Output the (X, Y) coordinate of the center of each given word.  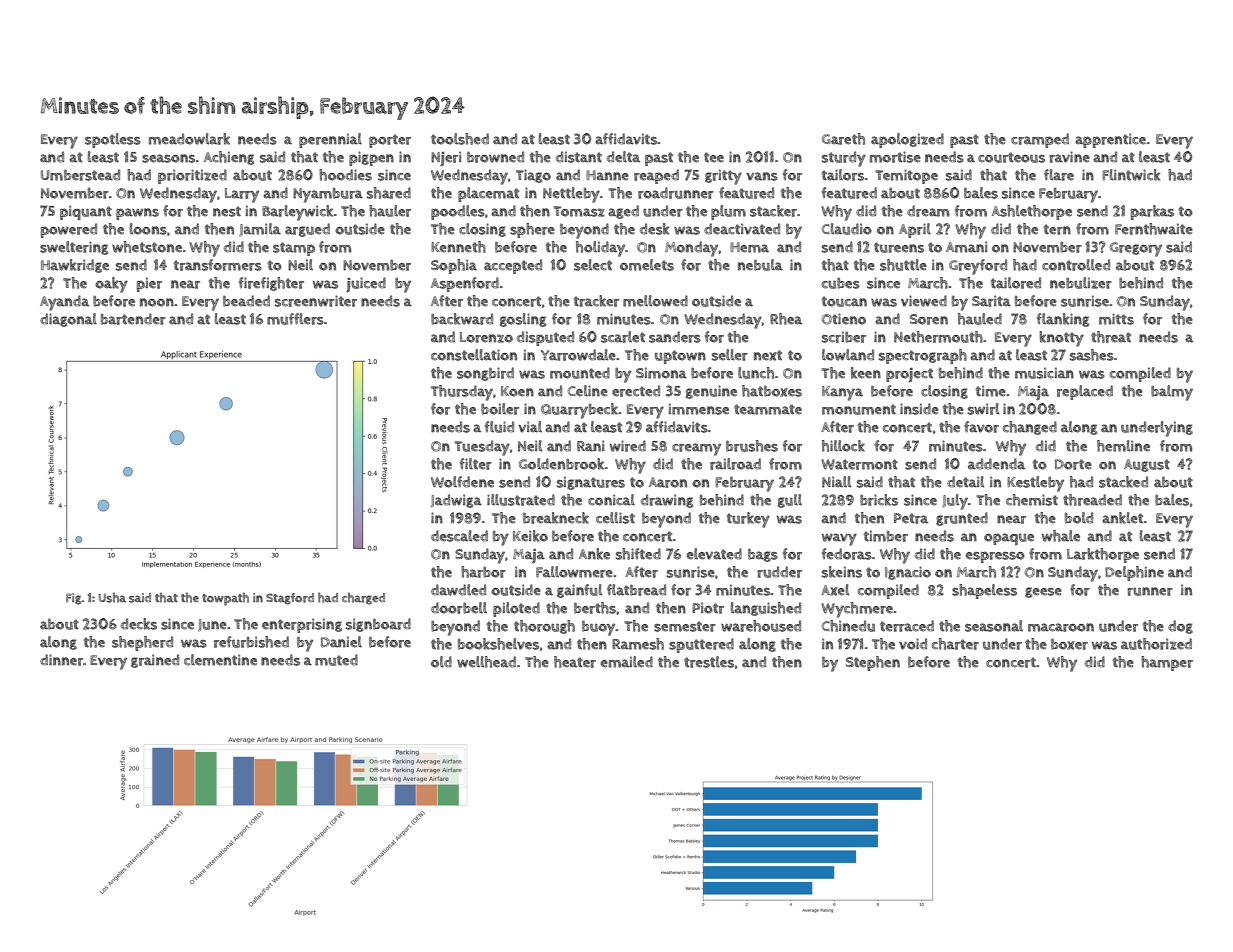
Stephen (873, 663)
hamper (1167, 663)
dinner (61, 660)
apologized (907, 140)
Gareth (843, 139)
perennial (330, 140)
